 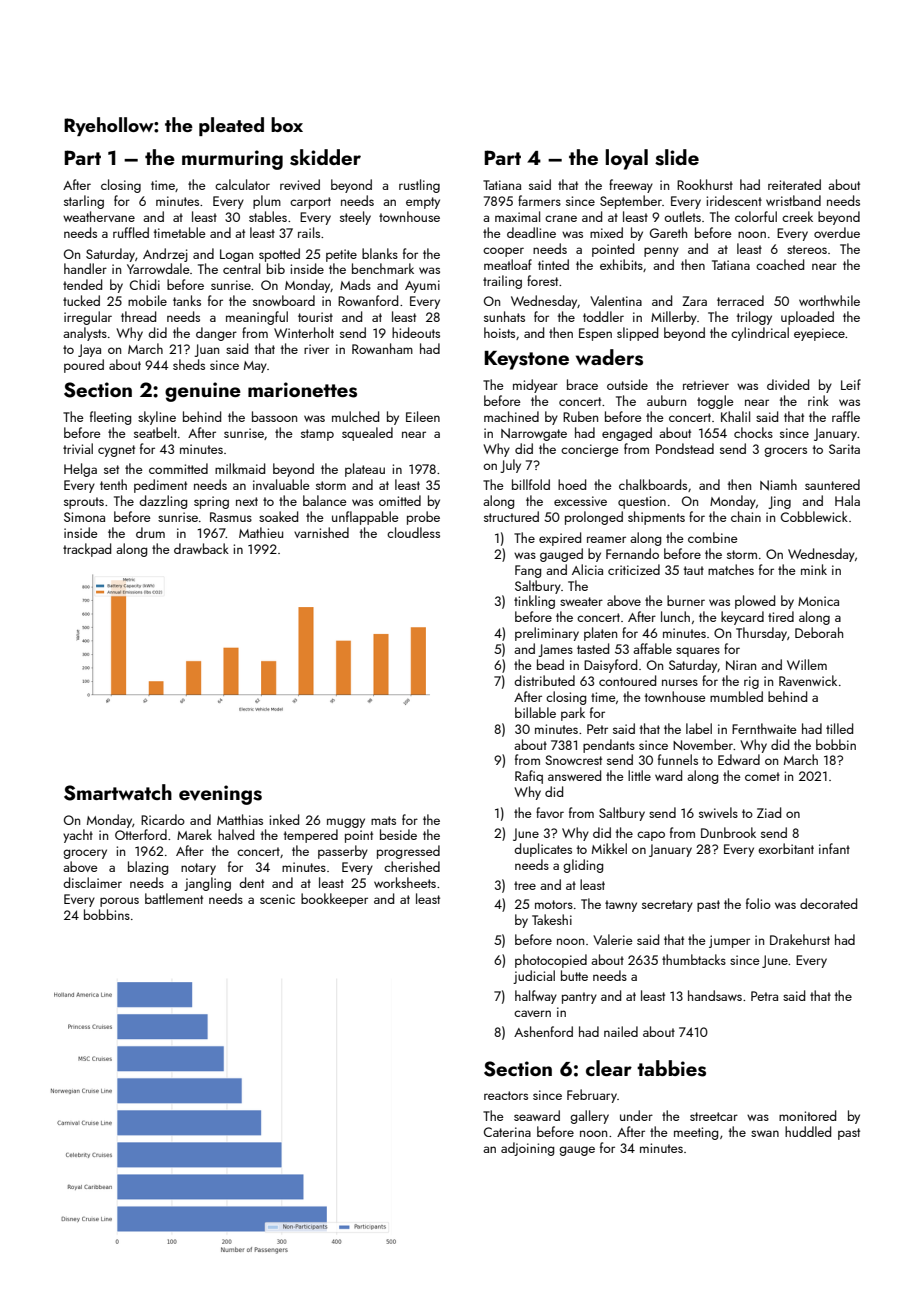 What do you see at coordinates (631, 186) in the image?
I see `freeway` at bounding box center [631, 186].
